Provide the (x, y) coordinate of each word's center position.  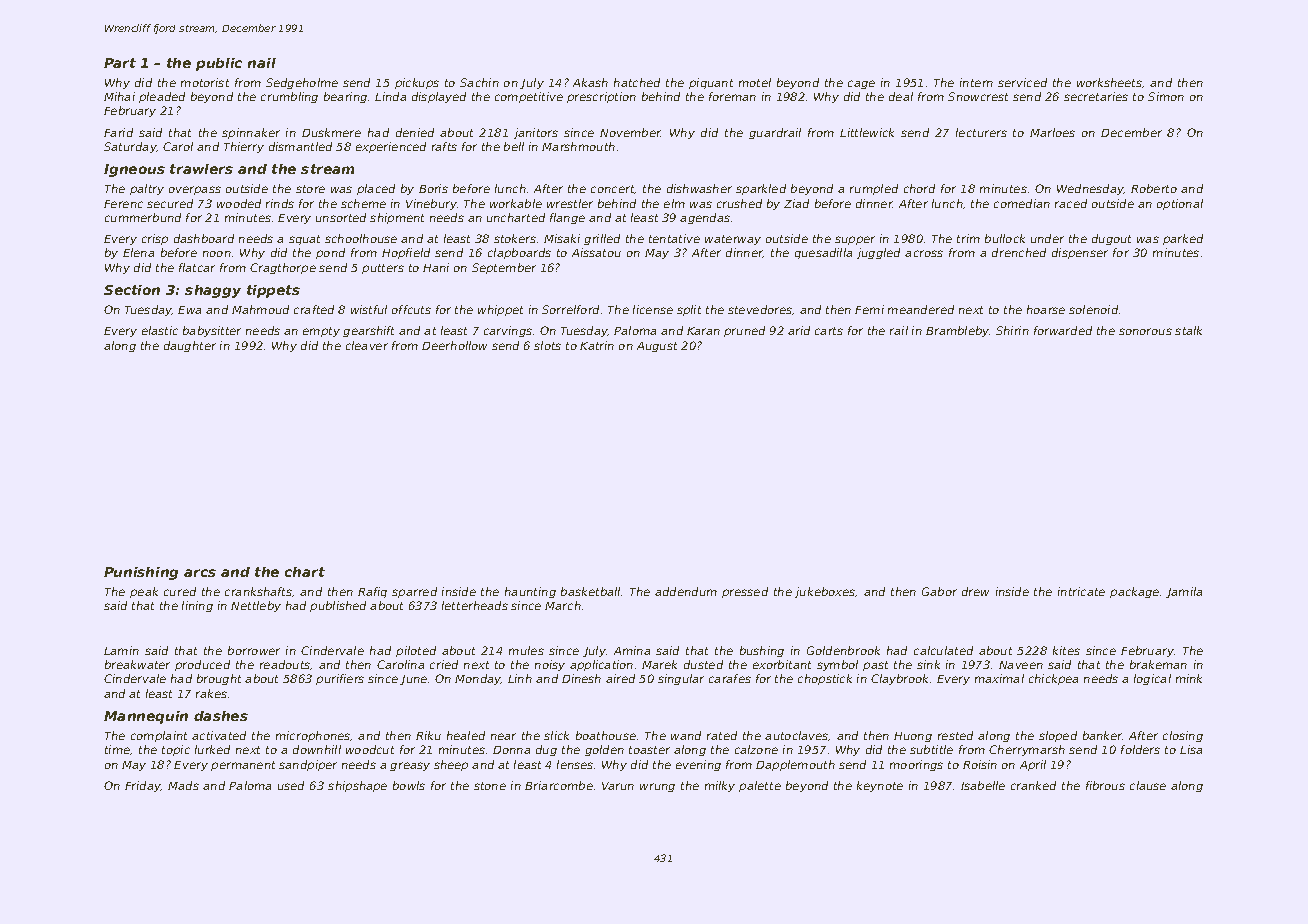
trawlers (201, 169)
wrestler (570, 203)
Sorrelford (570, 309)
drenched (1019, 252)
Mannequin (146, 717)
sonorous (1145, 331)
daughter (190, 346)
